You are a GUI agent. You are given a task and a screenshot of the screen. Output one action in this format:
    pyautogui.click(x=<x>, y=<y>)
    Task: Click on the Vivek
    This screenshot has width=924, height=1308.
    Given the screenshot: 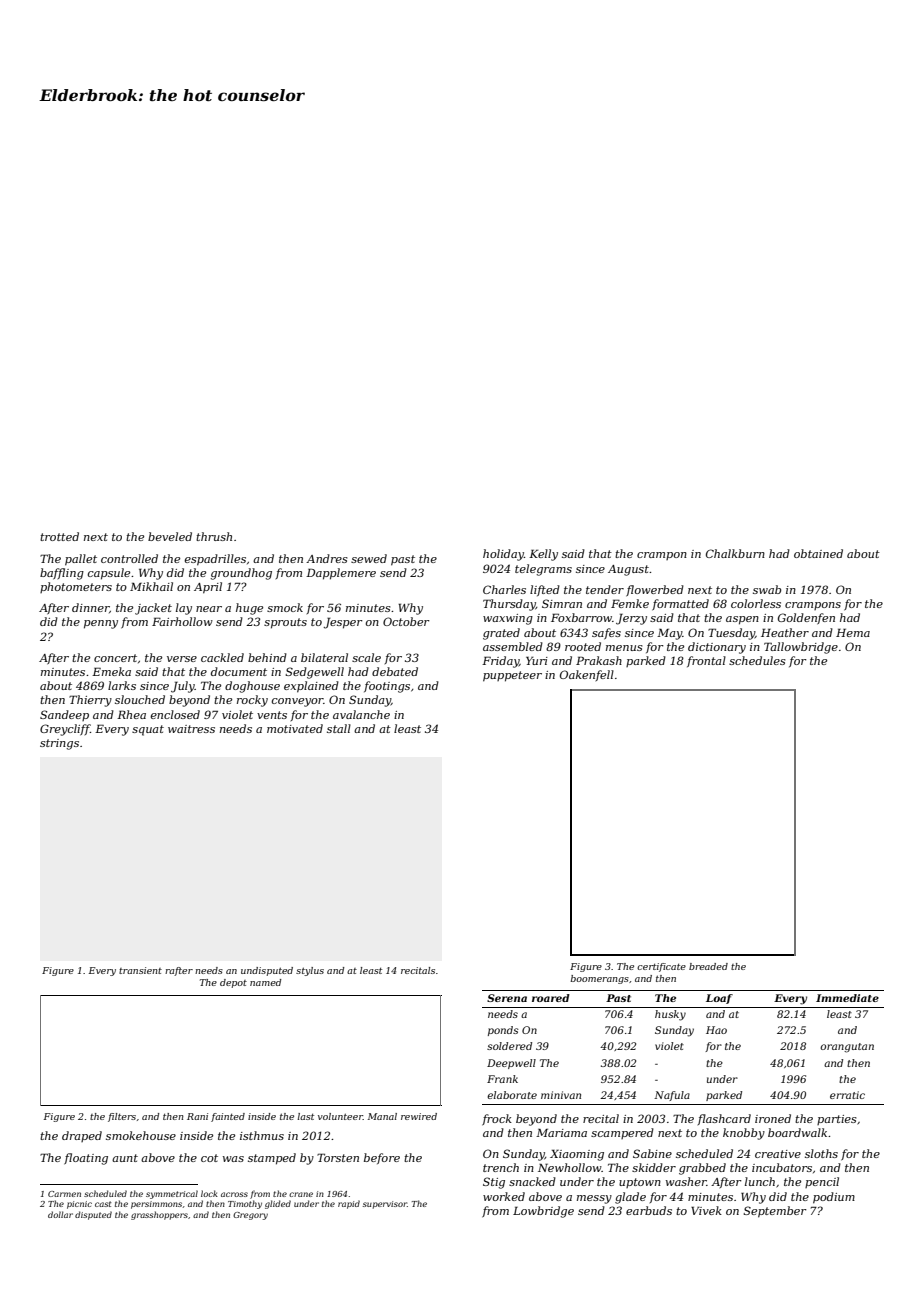 What is the action you would take?
    pyautogui.click(x=706, y=1210)
